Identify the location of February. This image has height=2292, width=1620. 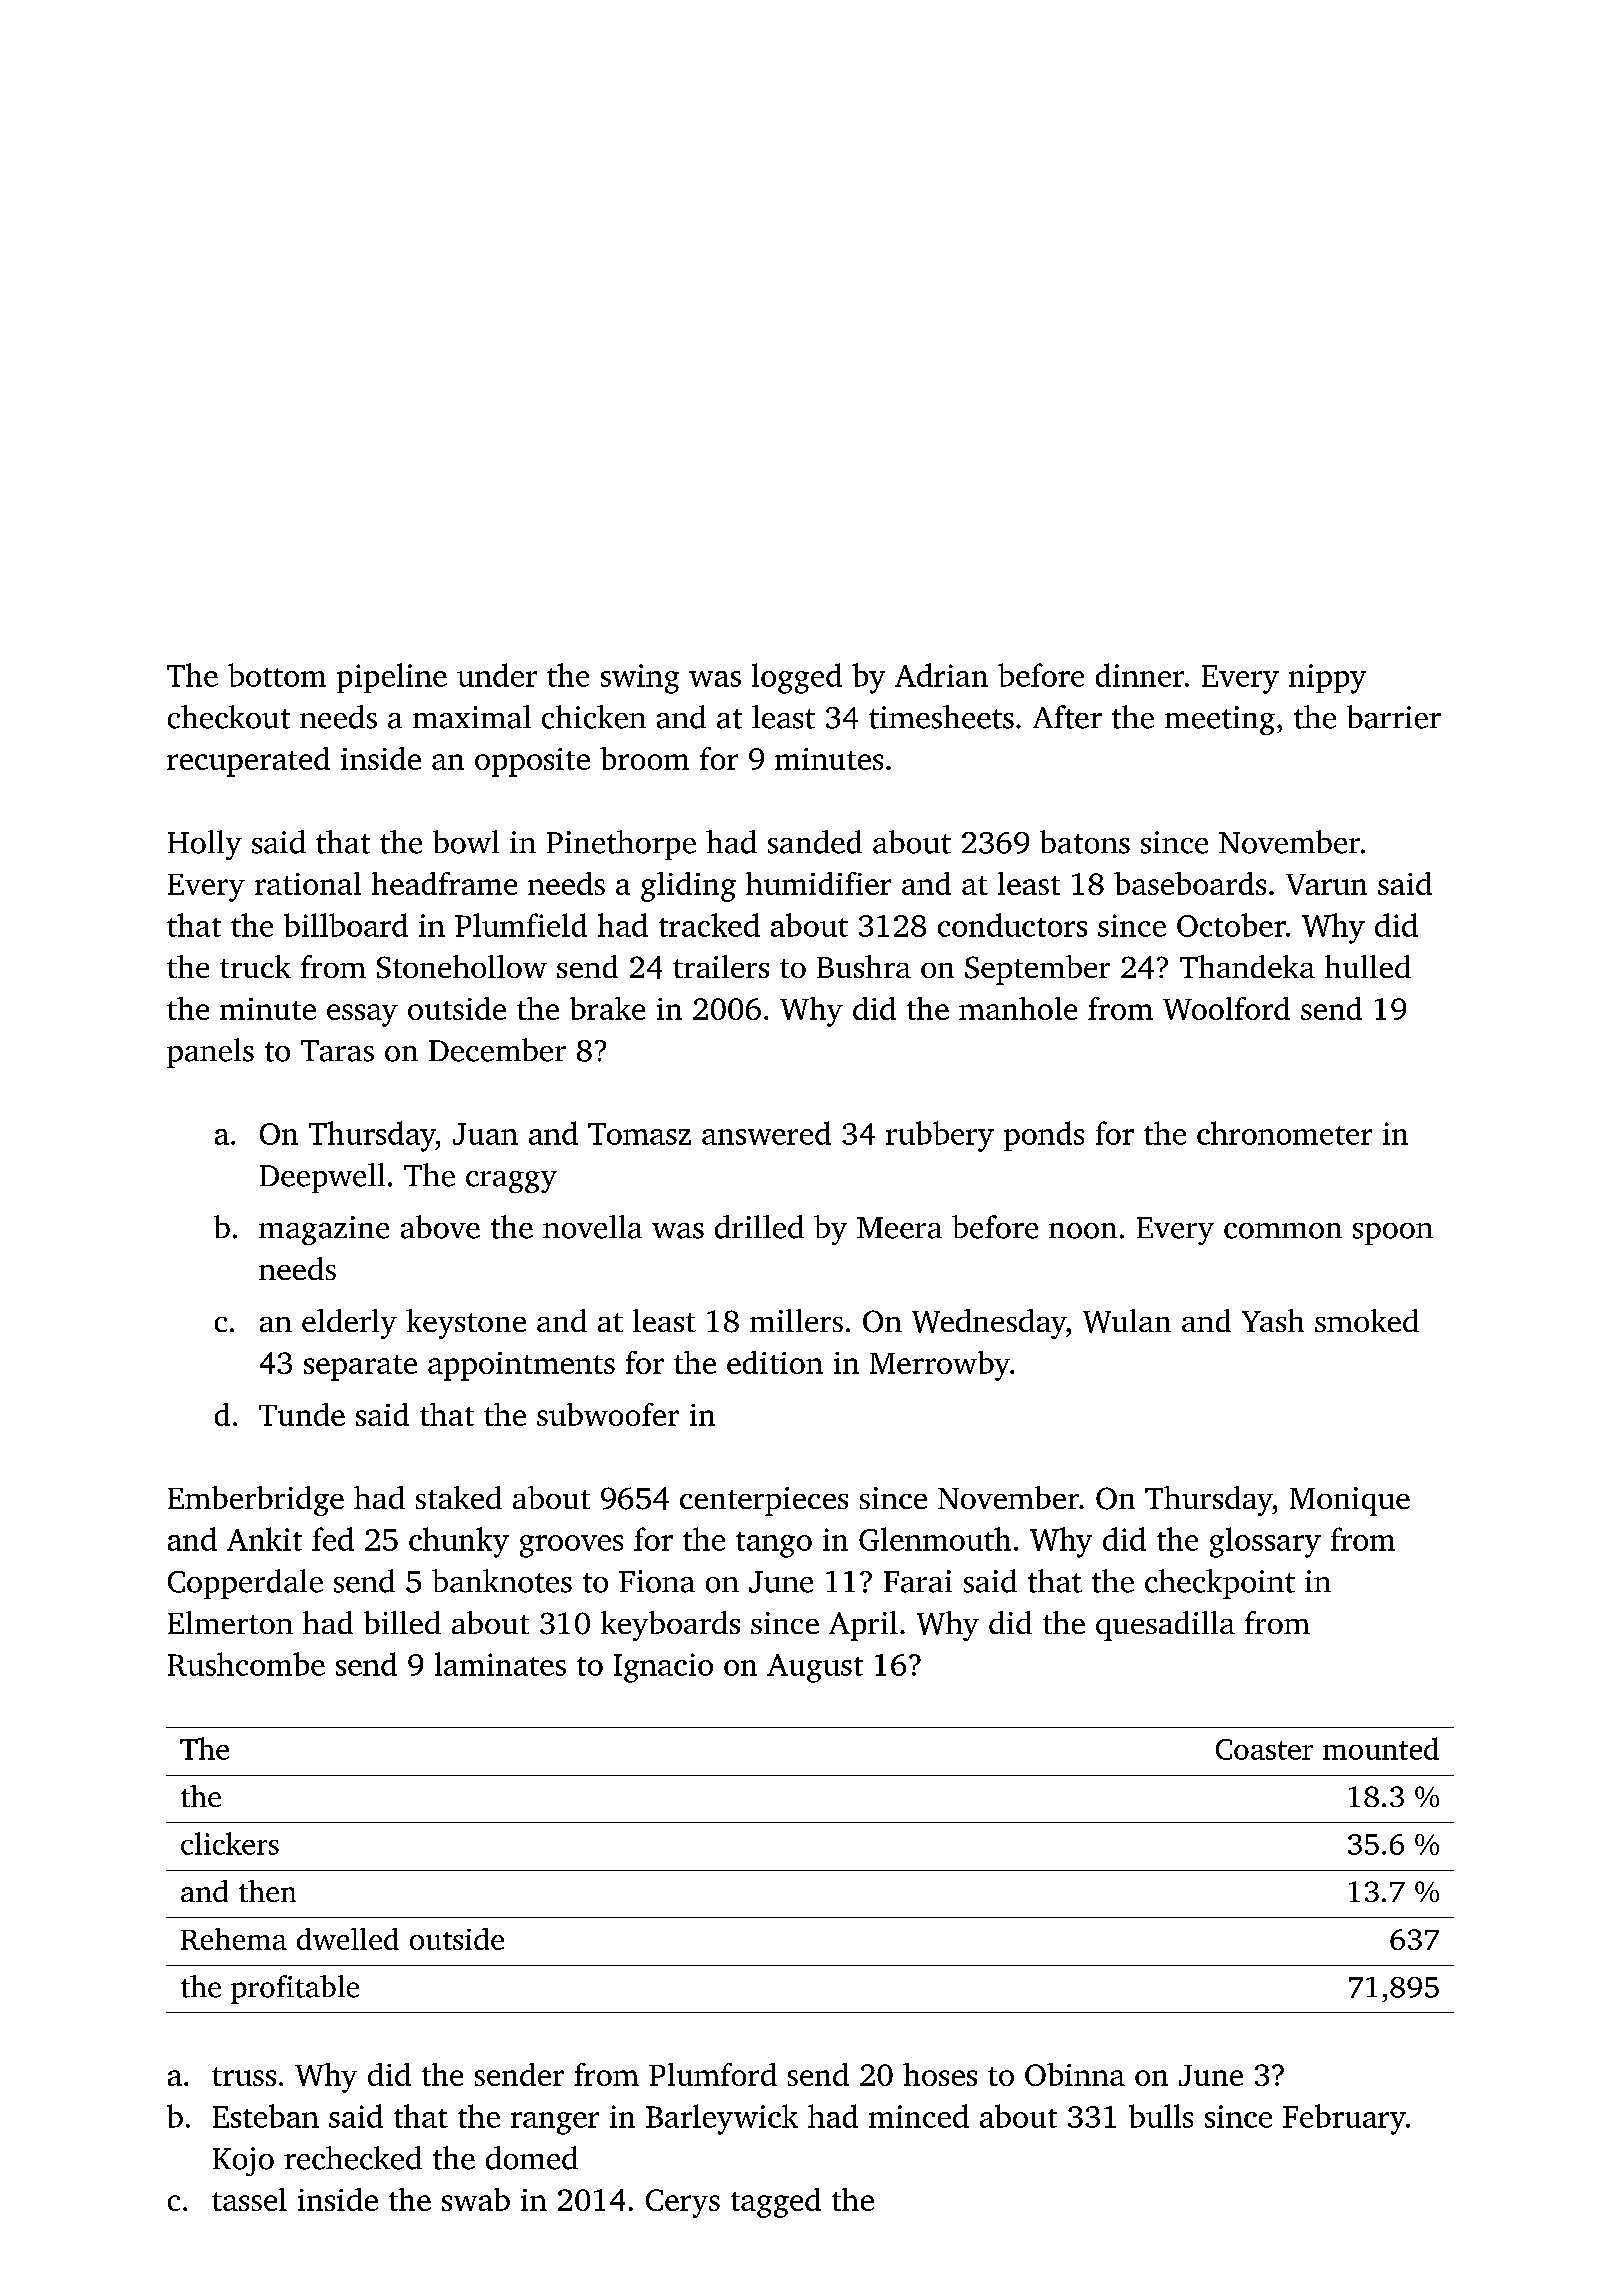
(1344, 2119).
